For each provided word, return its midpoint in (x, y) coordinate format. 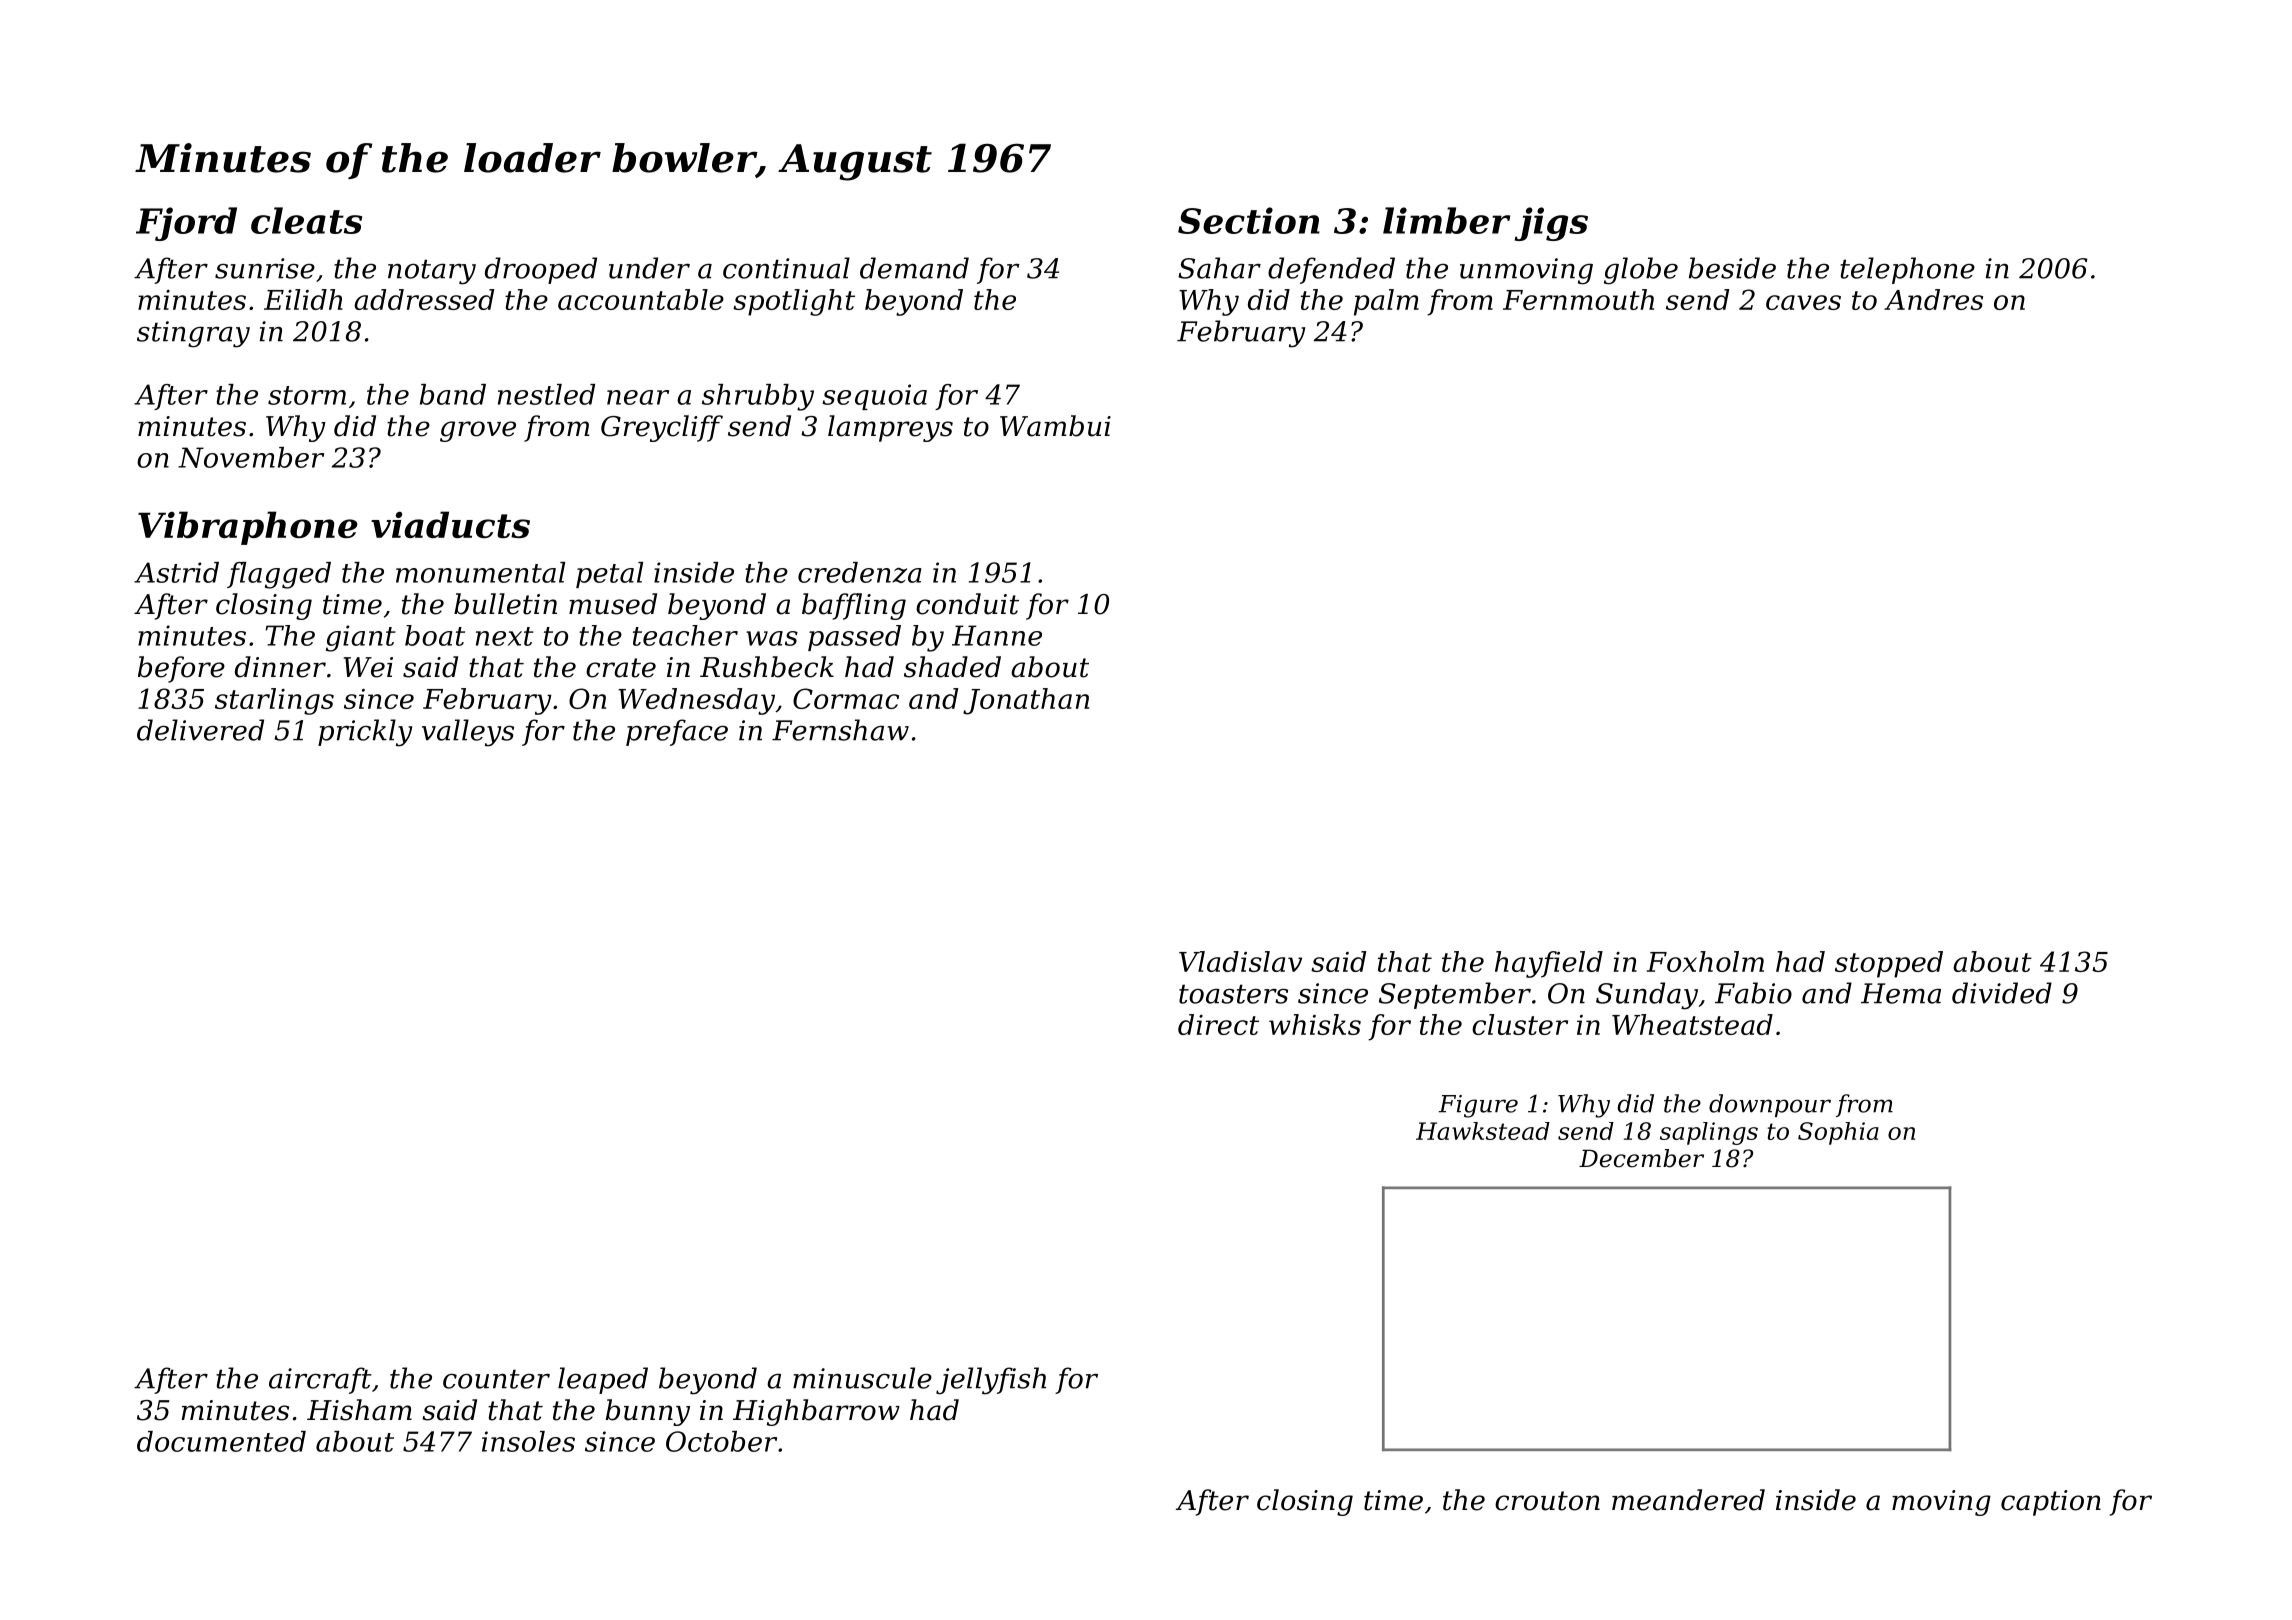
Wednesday (696, 701)
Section (1249, 220)
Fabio (1753, 993)
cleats (306, 220)
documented (221, 1441)
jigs (1551, 224)
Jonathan (1026, 701)
